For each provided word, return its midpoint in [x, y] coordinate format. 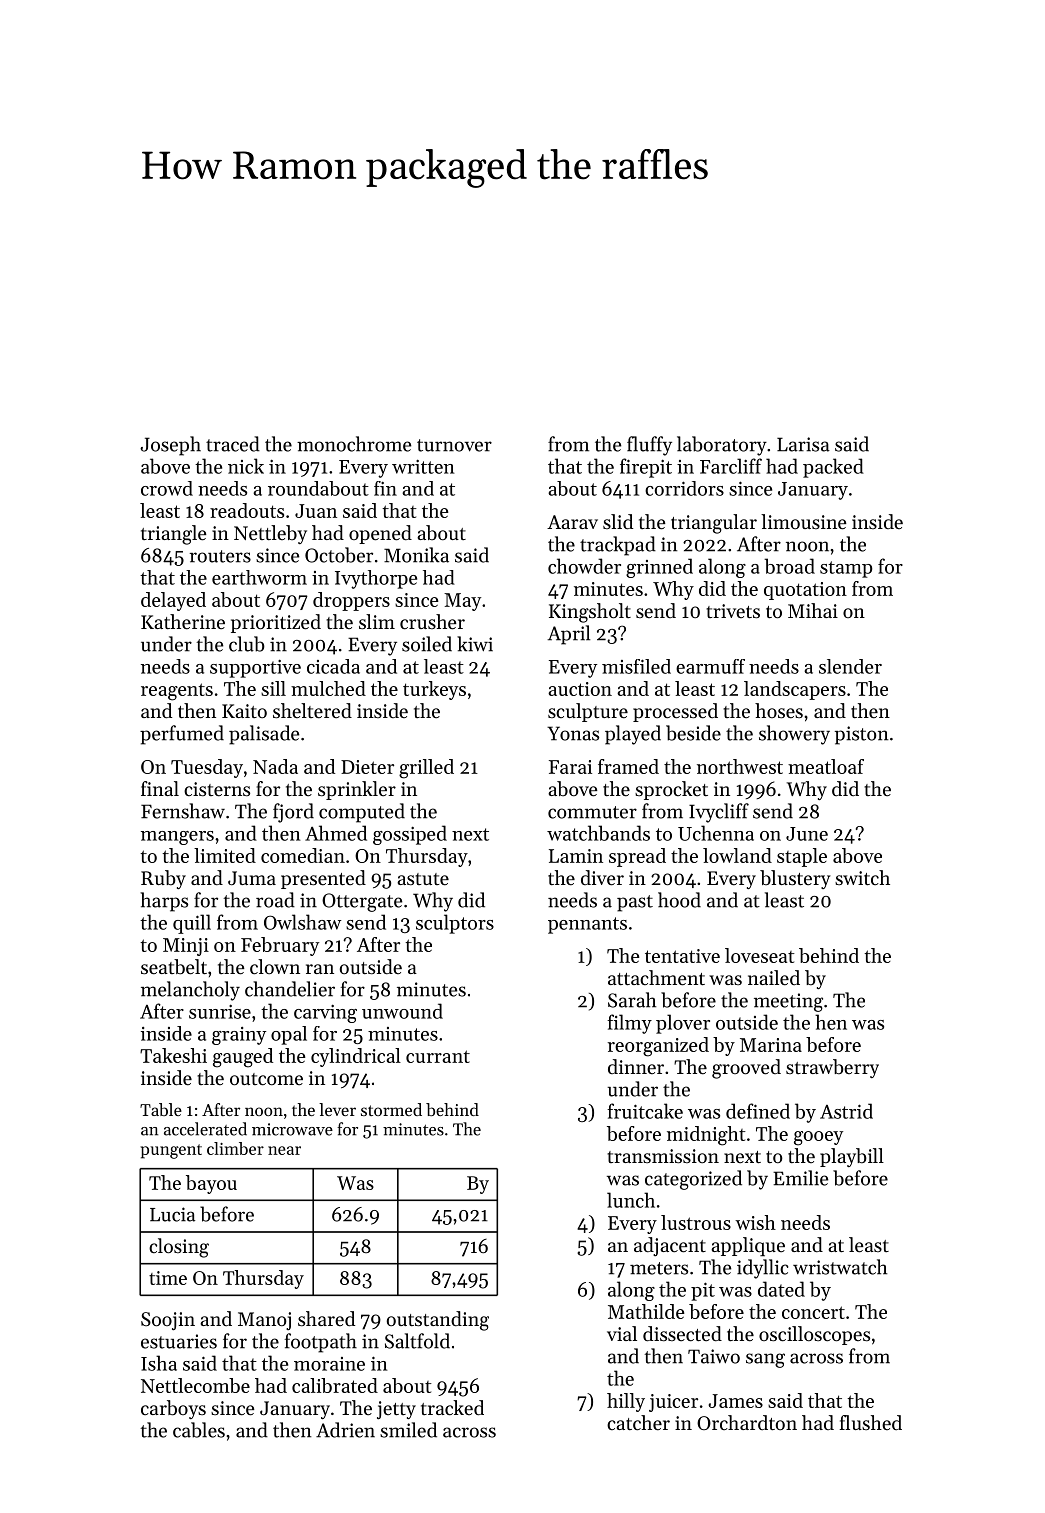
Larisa [803, 444]
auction [580, 689]
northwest [740, 766]
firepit [646, 468]
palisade [264, 735]
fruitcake [645, 1111]
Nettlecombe [195, 1385]
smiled [408, 1430]
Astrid [846, 1111]
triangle [174, 535]
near [284, 1150]
